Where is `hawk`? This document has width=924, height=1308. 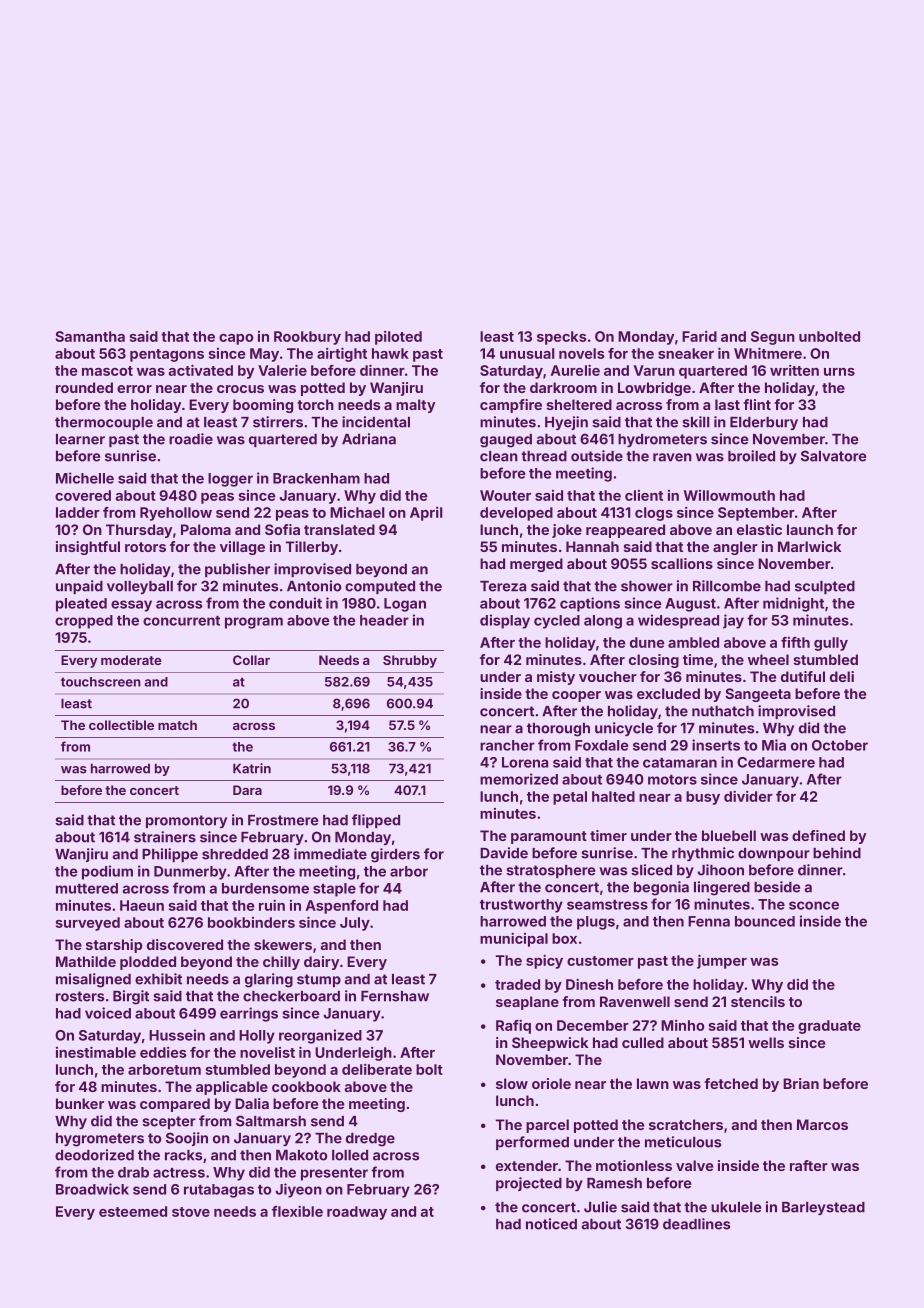
hawk is located at coordinates (390, 353).
